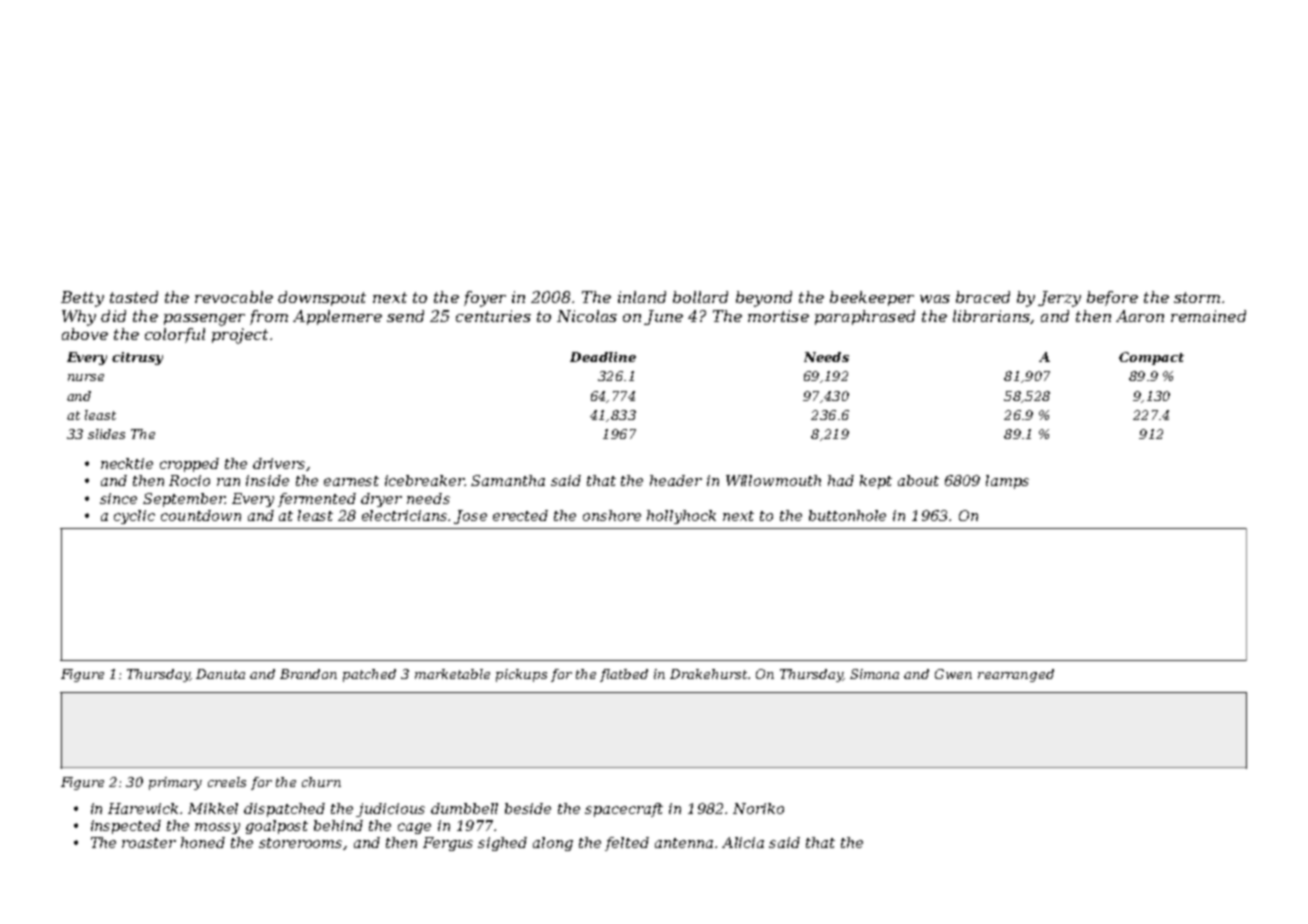  I want to click on roaster, so click(149, 843).
